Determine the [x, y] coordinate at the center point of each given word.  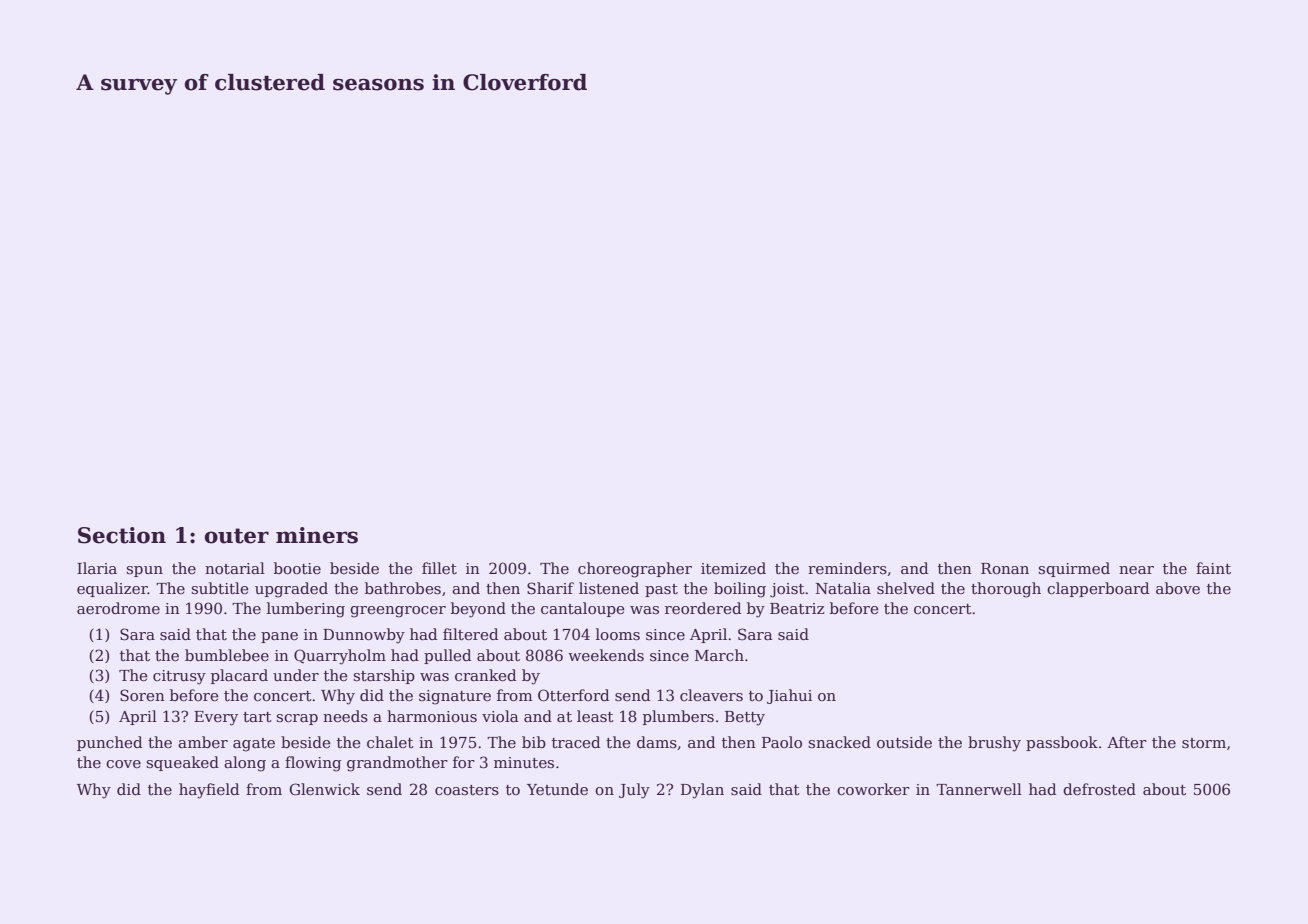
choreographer [635, 570]
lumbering [306, 610]
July [634, 791]
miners [317, 535]
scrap [297, 719]
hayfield [209, 791]
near [1136, 570]
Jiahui [789, 696]
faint [1213, 568]
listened [609, 588]
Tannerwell [979, 789]
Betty [745, 718]
